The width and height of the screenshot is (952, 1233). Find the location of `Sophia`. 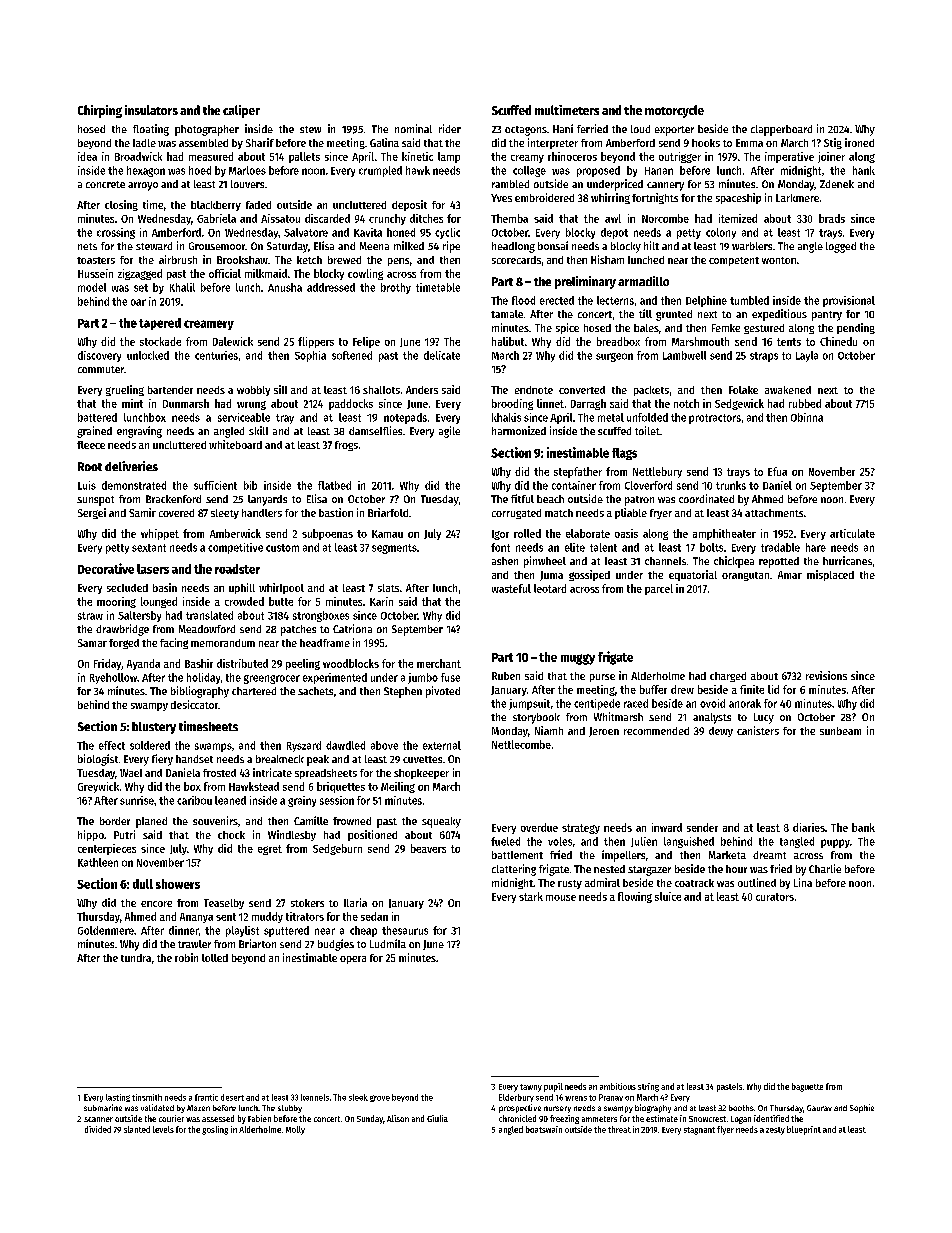

Sophia is located at coordinates (310, 356).
